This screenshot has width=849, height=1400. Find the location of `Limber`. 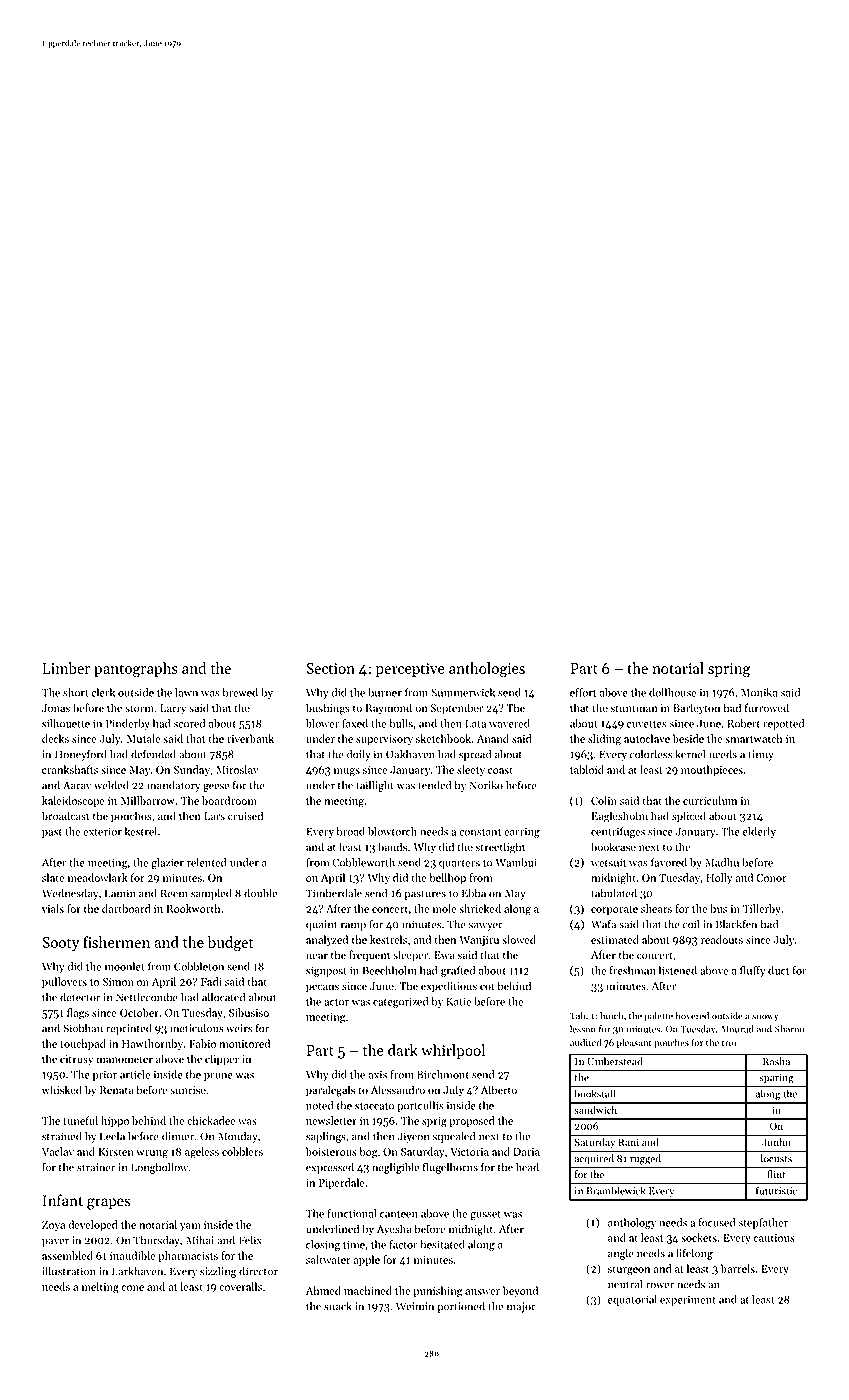

Limber is located at coordinates (66, 668).
